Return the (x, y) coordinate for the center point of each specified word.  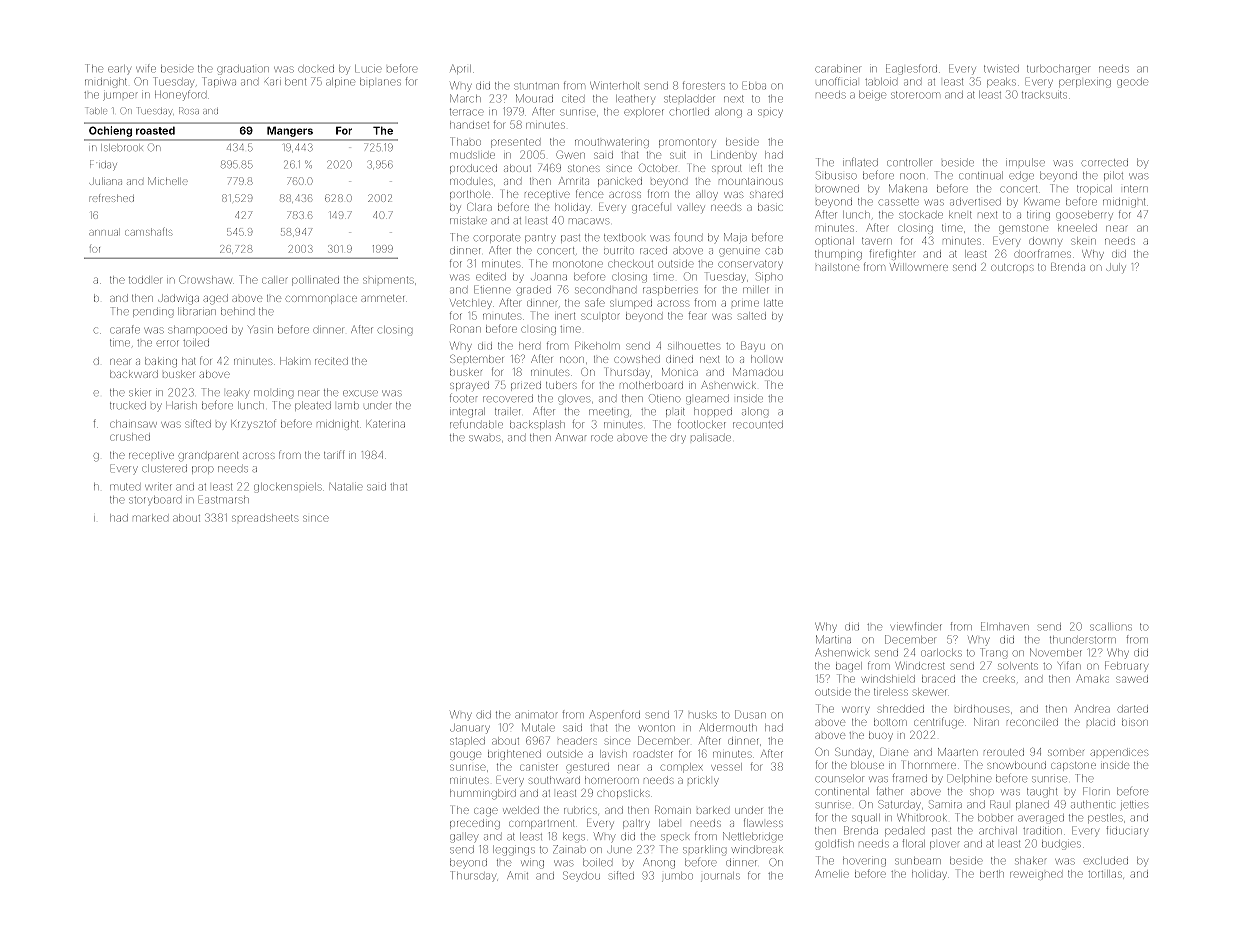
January (470, 729)
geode (1132, 83)
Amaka (1093, 679)
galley (464, 838)
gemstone (1023, 229)
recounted (758, 425)
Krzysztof (253, 424)
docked (316, 69)
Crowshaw (205, 279)
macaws (589, 221)
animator (536, 715)
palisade (711, 438)
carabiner (837, 69)
